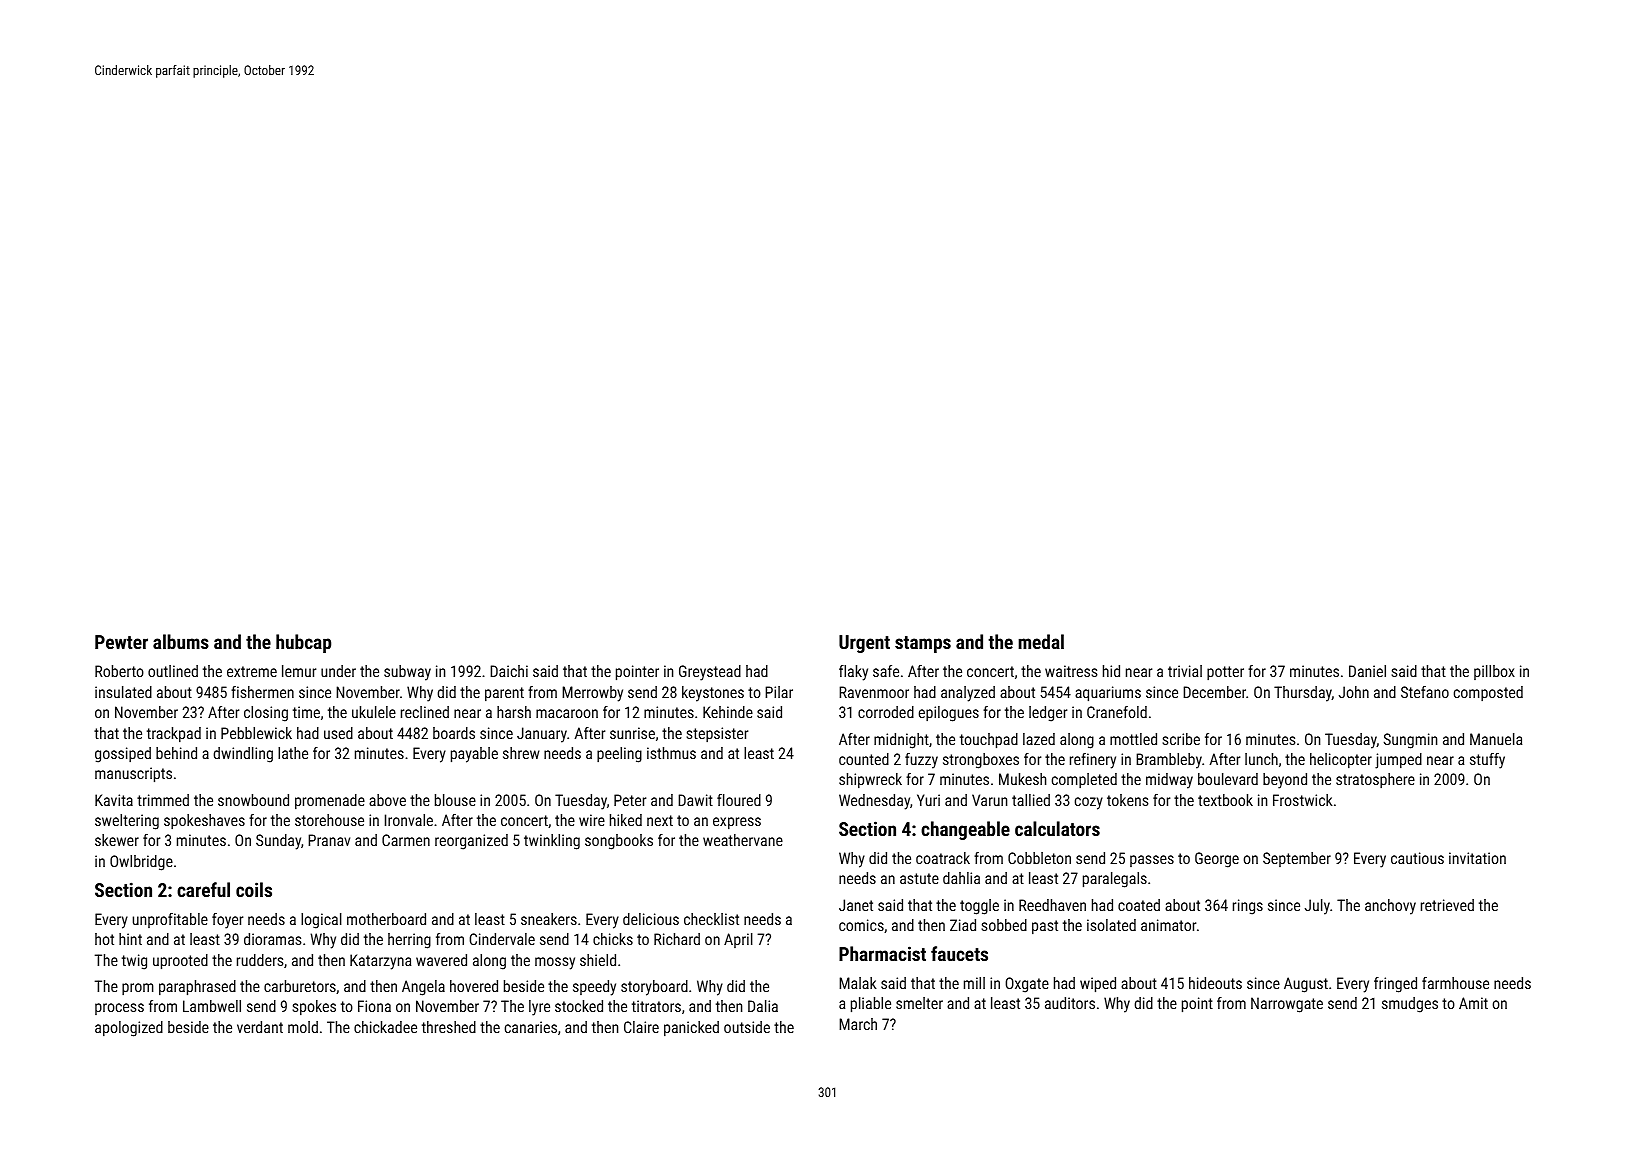 This document has height=1157, width=1636. I want to click on Peter, so click(630, 800).
